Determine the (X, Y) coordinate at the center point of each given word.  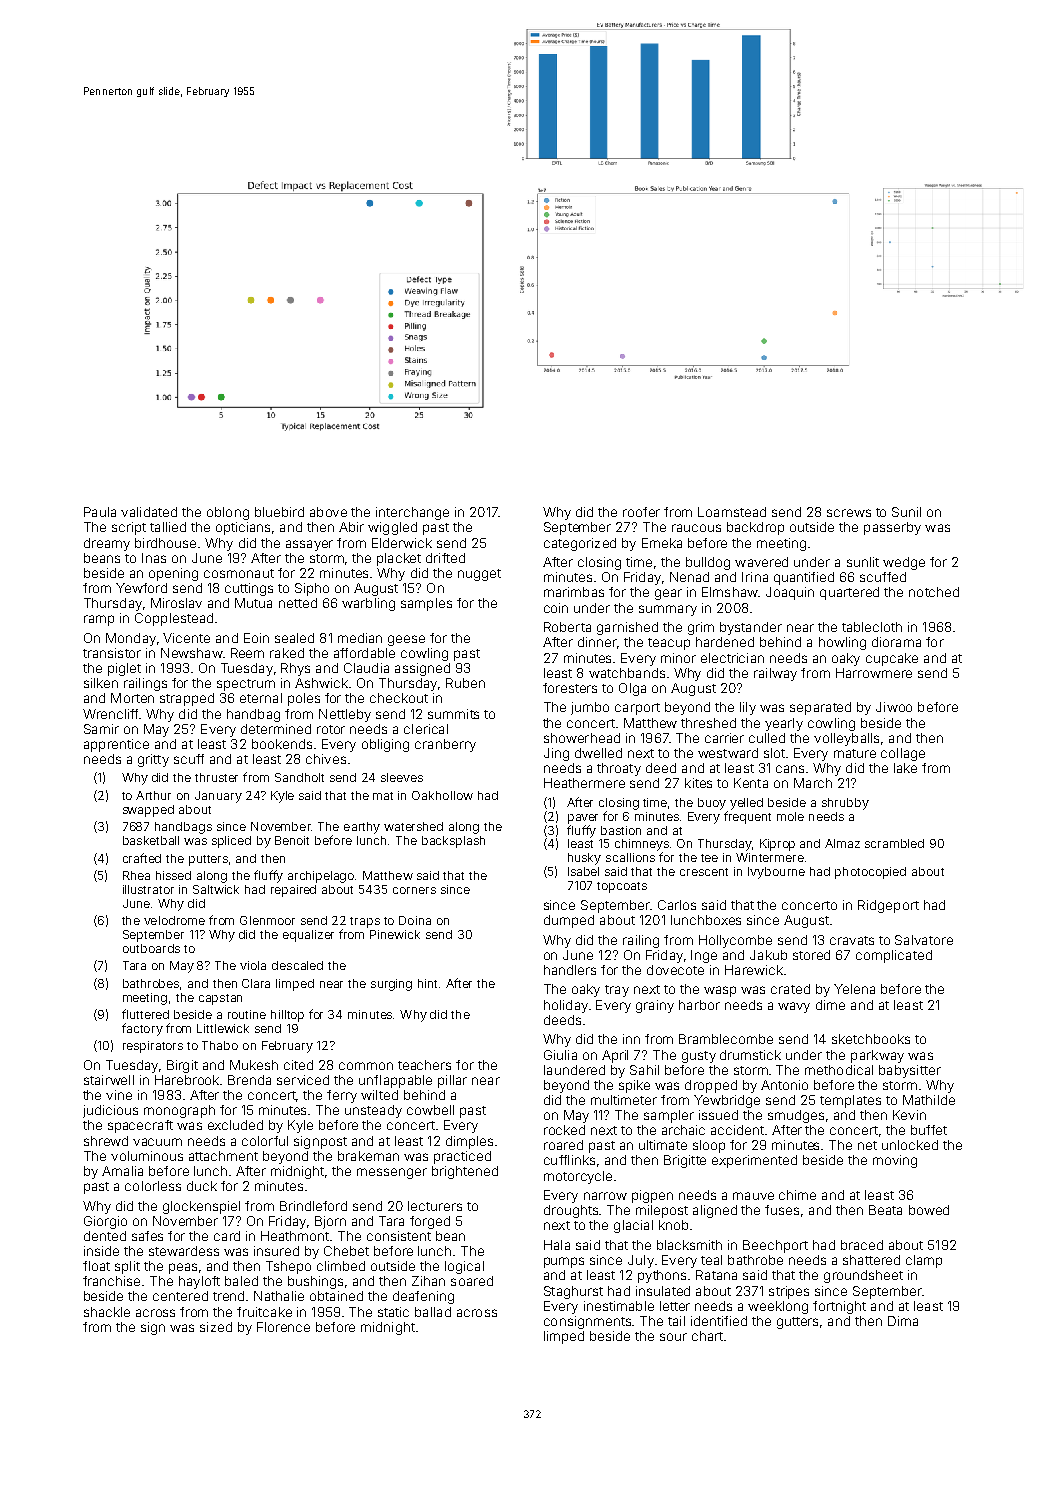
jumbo (590, 708)
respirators (153, 1047)
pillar (452, 1081)
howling (842, 643)
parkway (877, 1056)
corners (414, 890)
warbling (368, 604)
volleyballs (846, 739)
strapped (187, 699)
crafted (142, 858)
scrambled (894, 843)
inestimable (619, 1306)
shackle (107, 1312)
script (129, 528)
